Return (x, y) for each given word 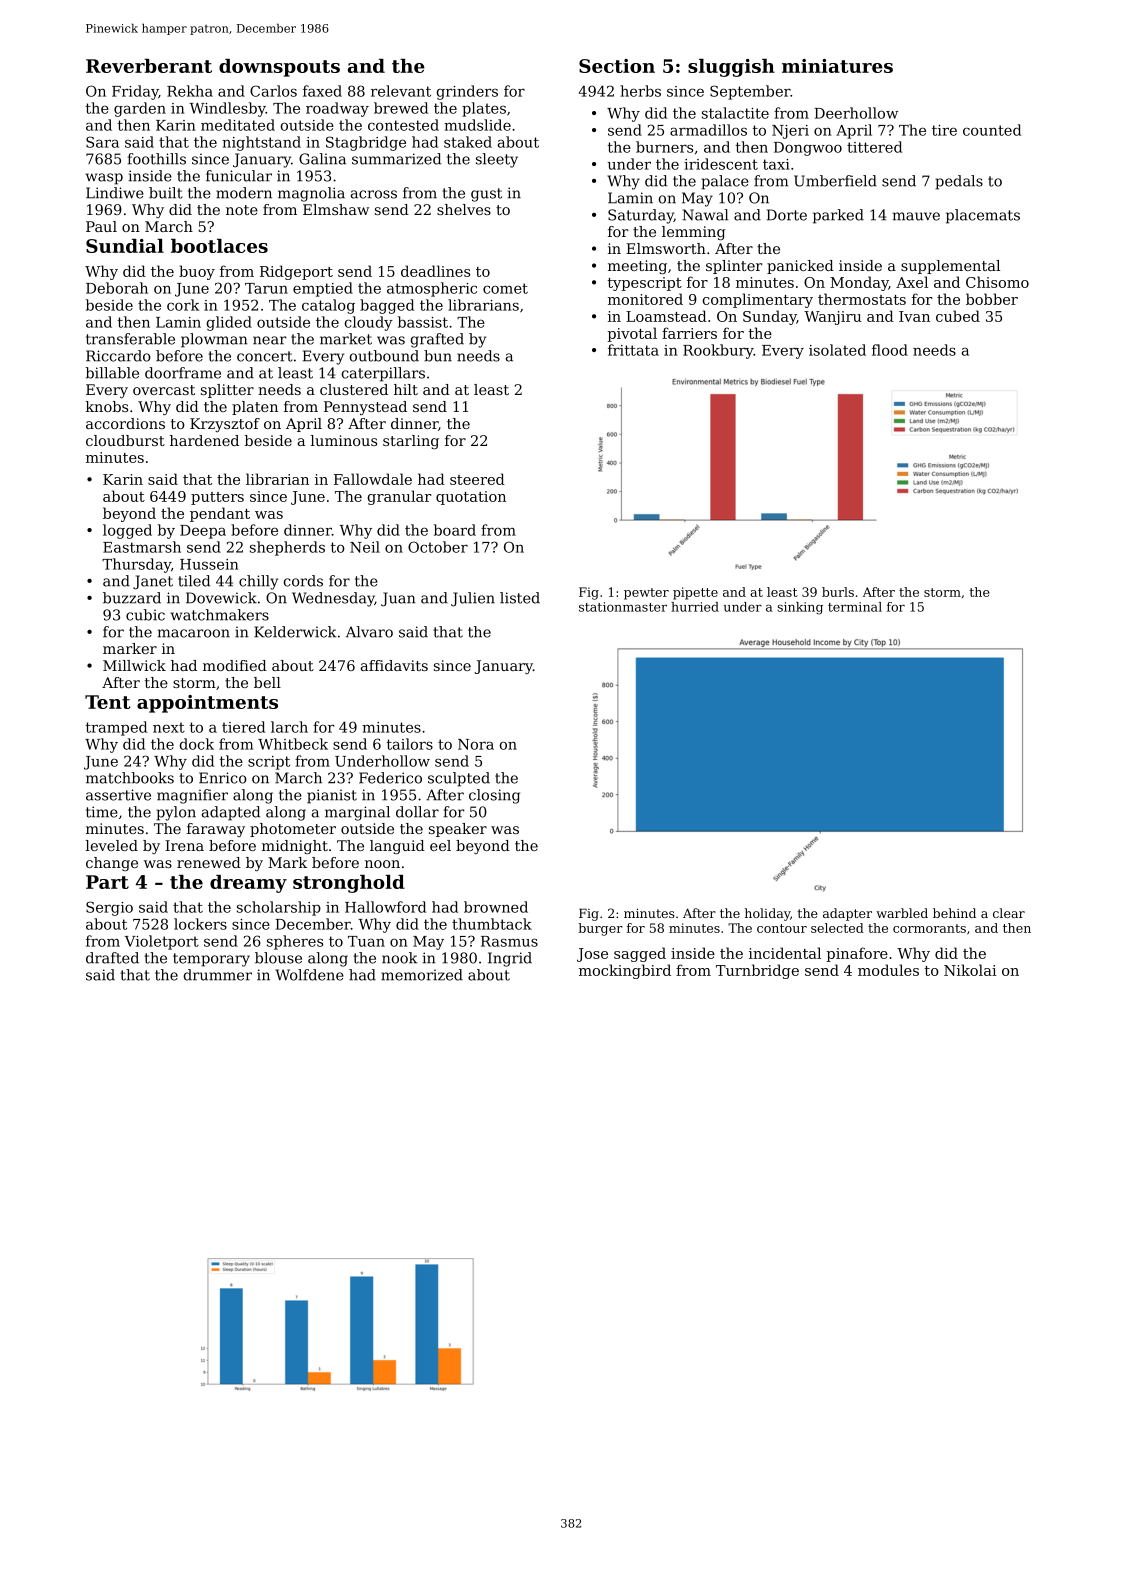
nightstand (261, 143)
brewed (401, 108)
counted (992, 130)
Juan (398, 599)
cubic (145, 615)
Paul (101, 226)
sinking (800, 608)
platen (255, 408)
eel (440, 845)
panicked (800, 267)
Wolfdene (309, 975)
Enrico (223, 778)
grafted (437, 340)
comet (505, 288)
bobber (992, 299)
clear (1009, 913)
